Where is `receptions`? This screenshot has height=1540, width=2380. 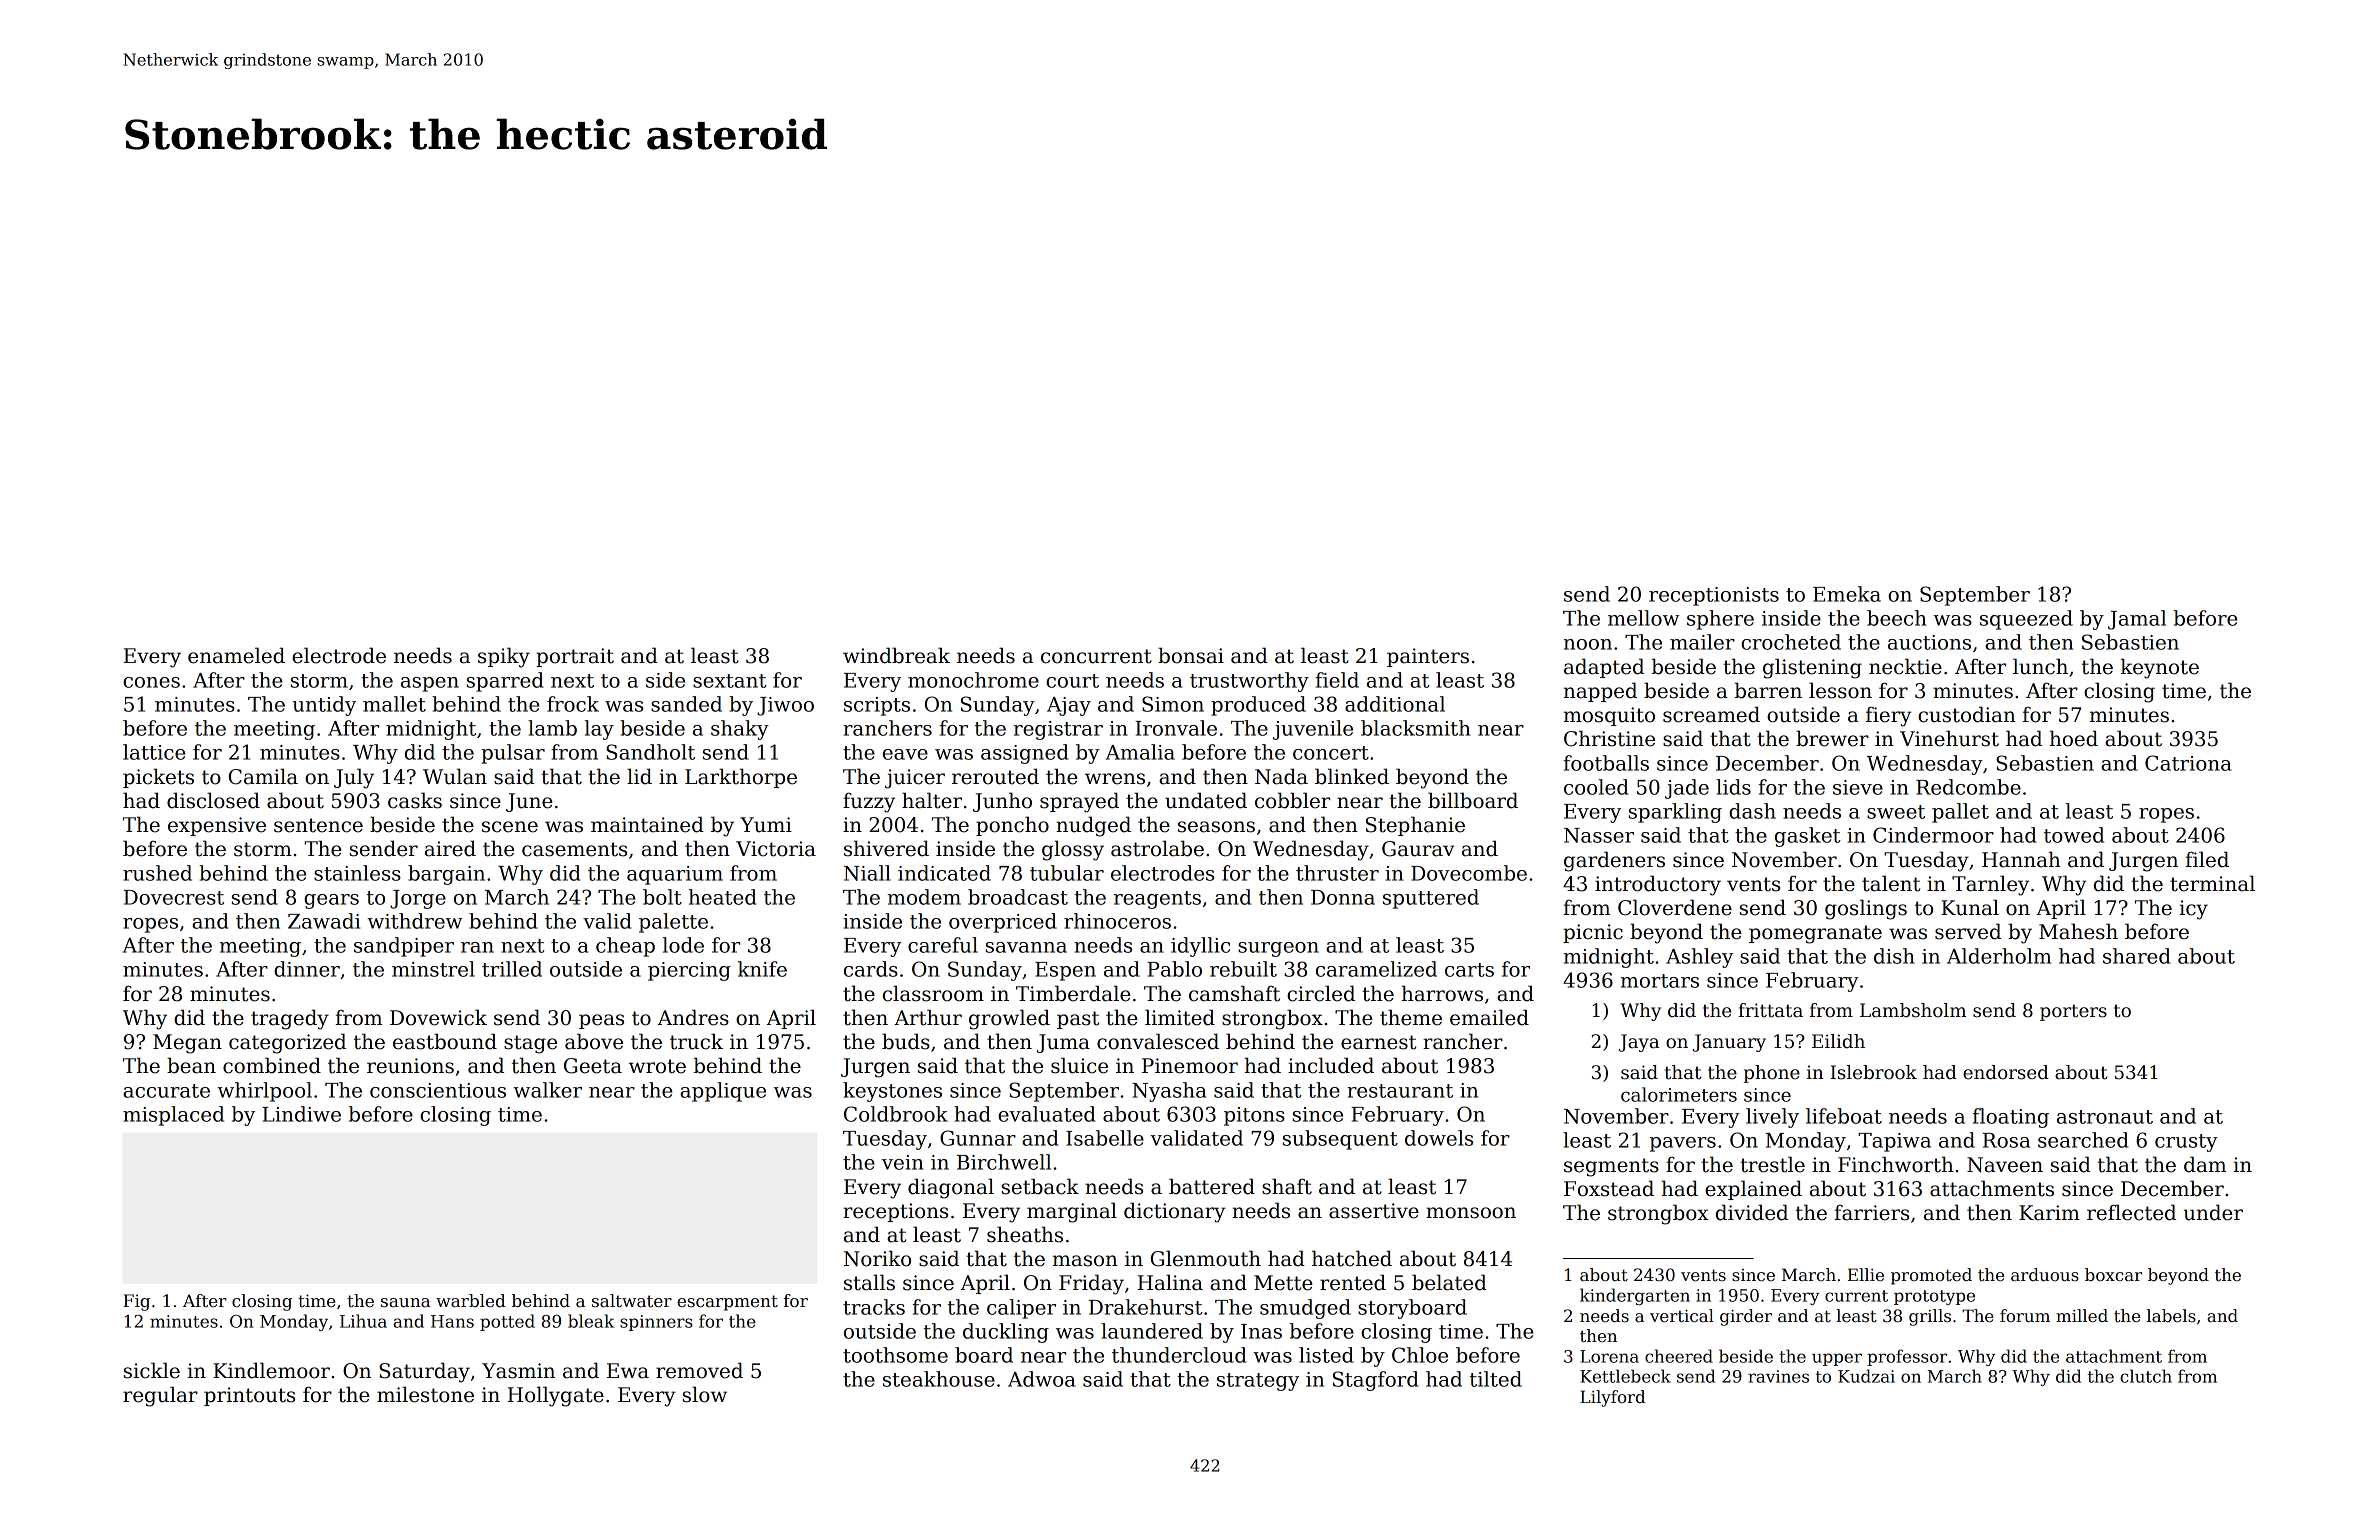 receptions is located at coordinates (895, 1212).
